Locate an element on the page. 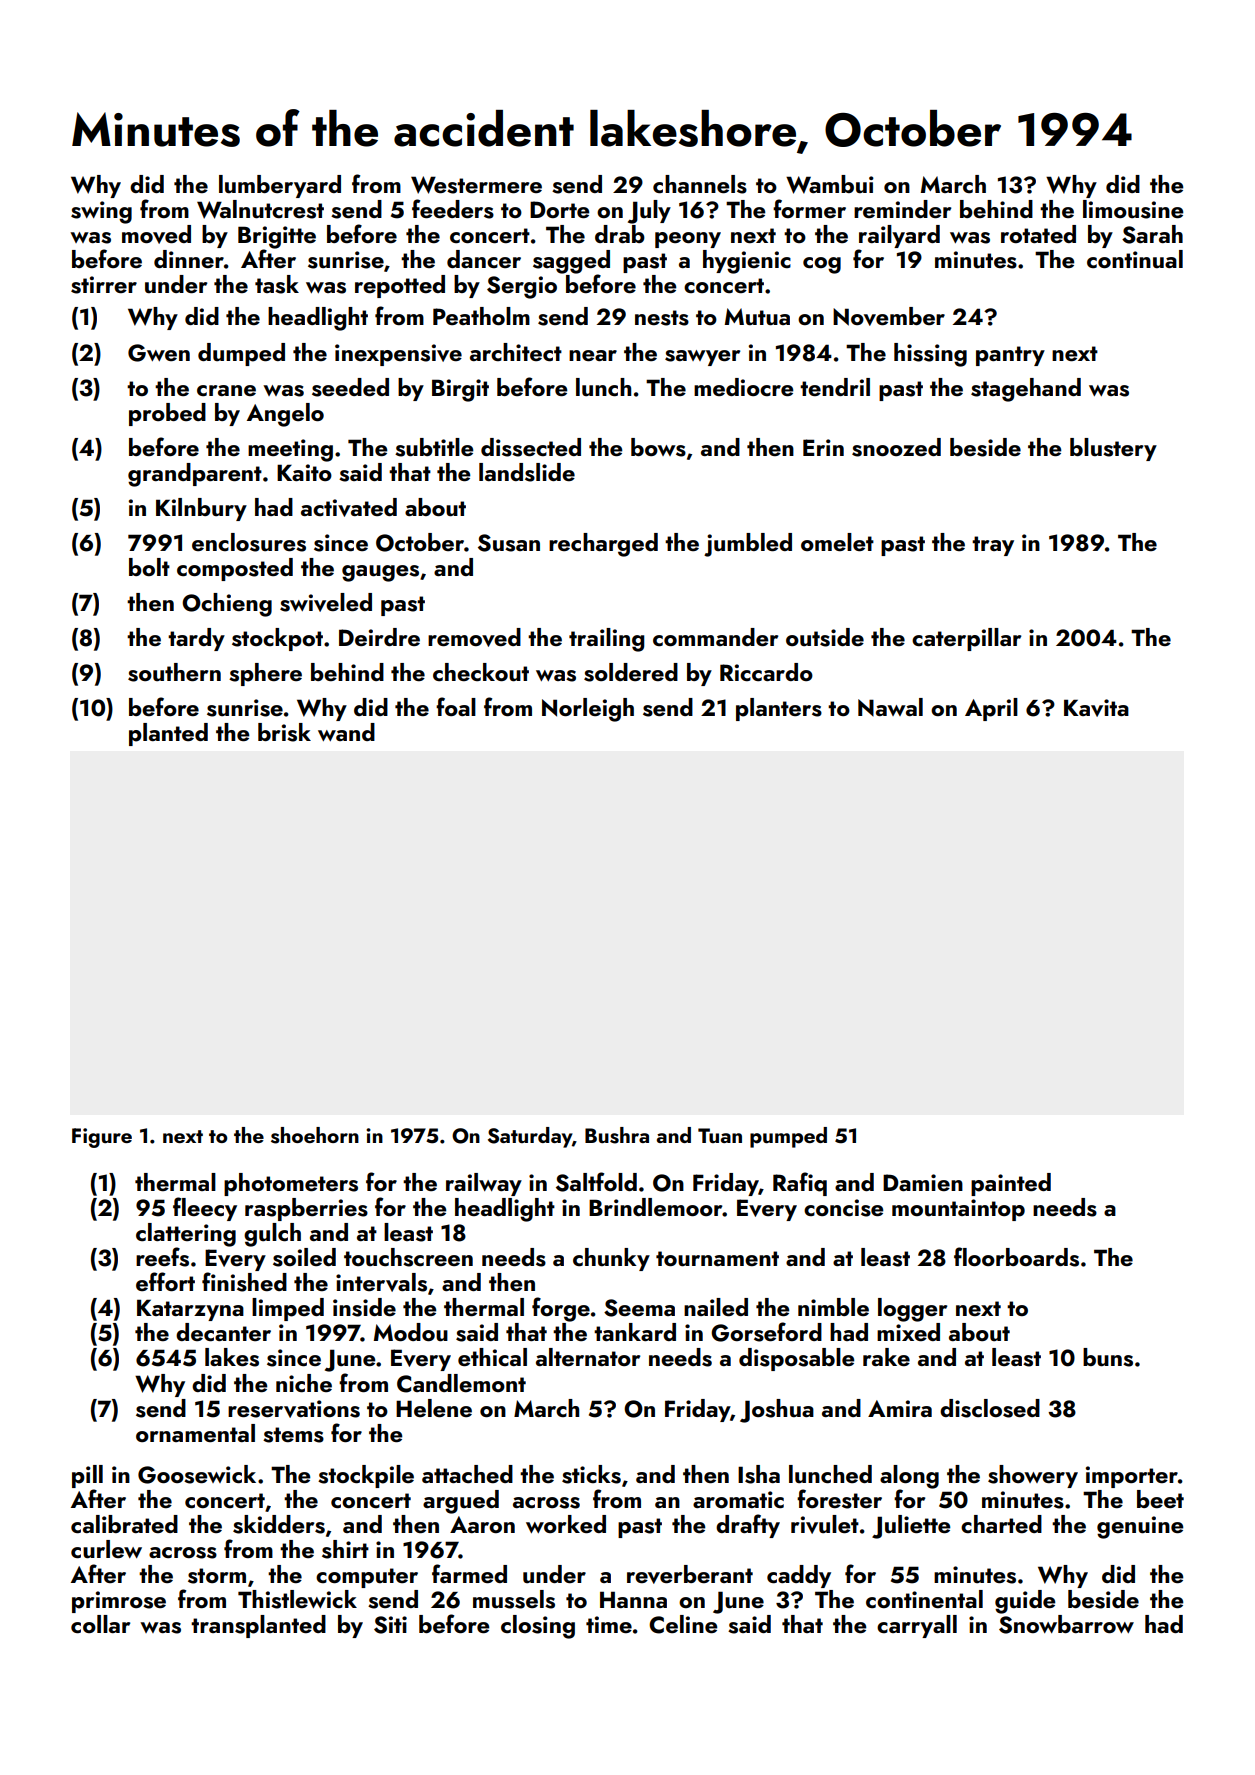 This image has height=1775, width=1255. drab is located at coordinates (620, 234).
